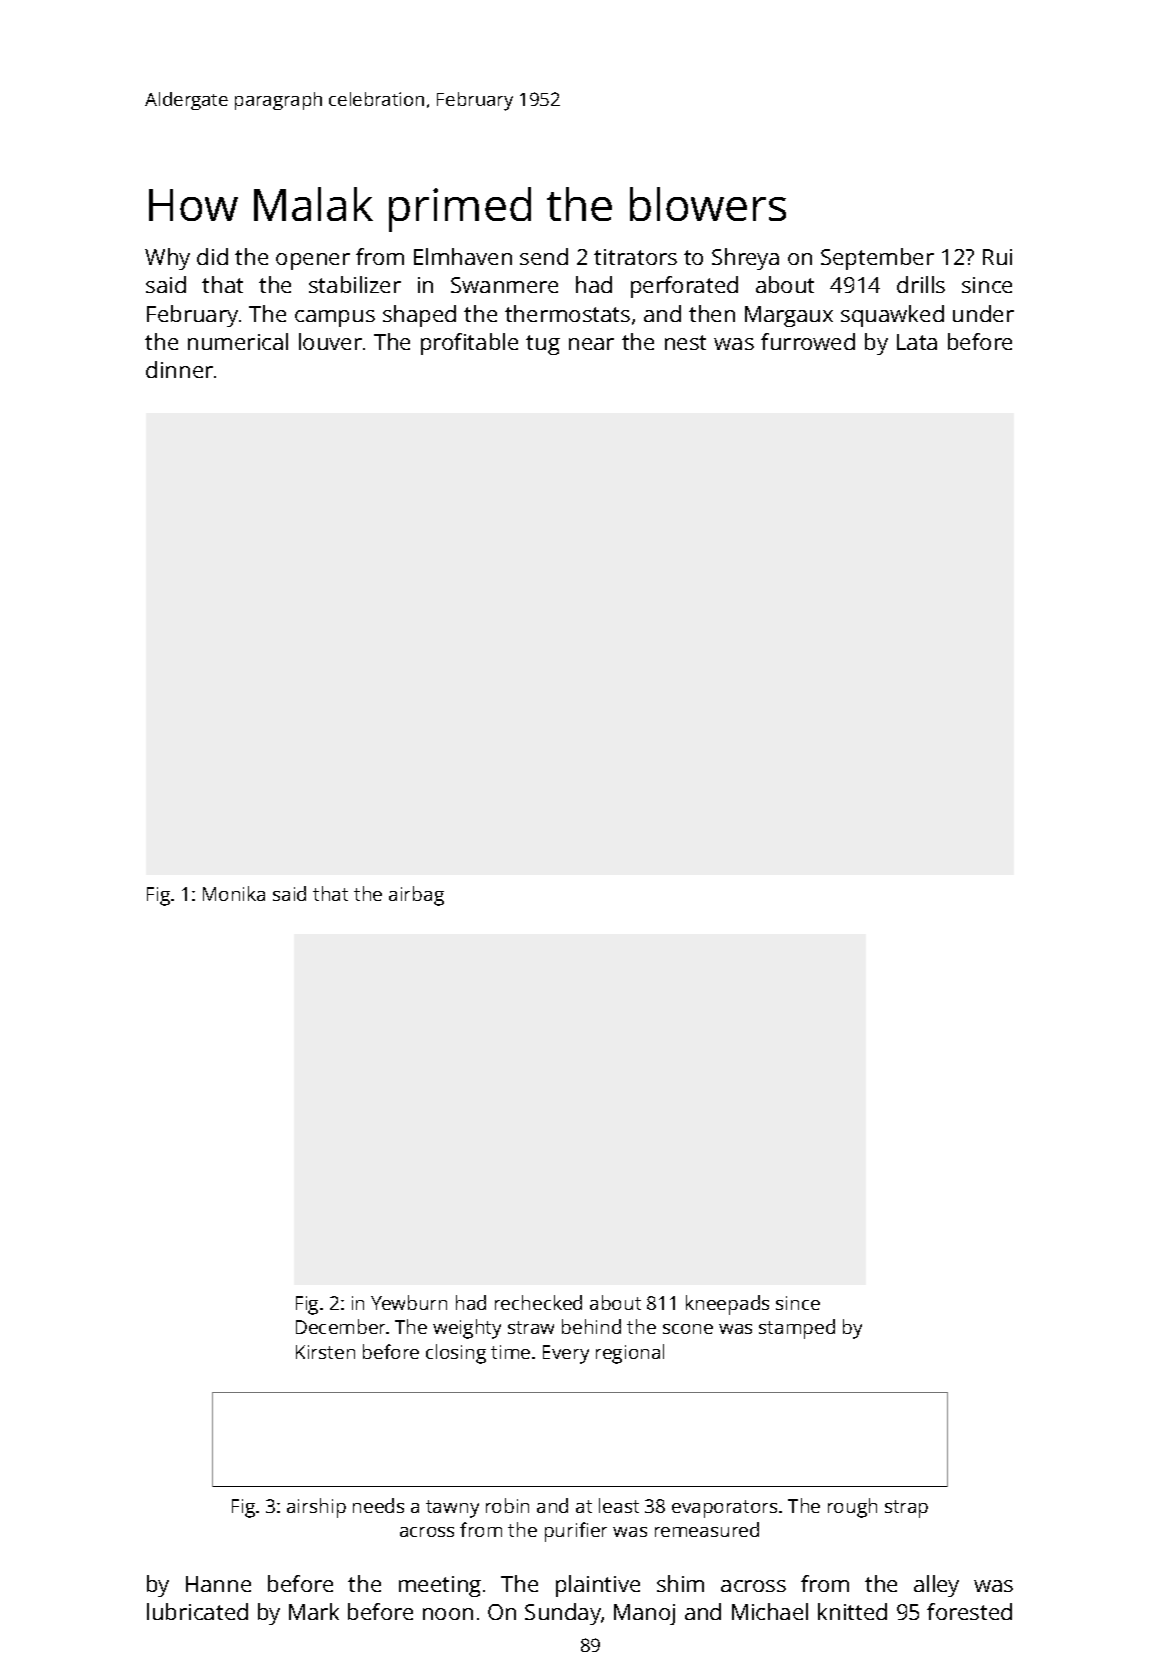 This image has height=1680, width=1160. What do you see at coordinates (341, 1326) in the image?
I see `December` at bounding box center [341, 1326].
